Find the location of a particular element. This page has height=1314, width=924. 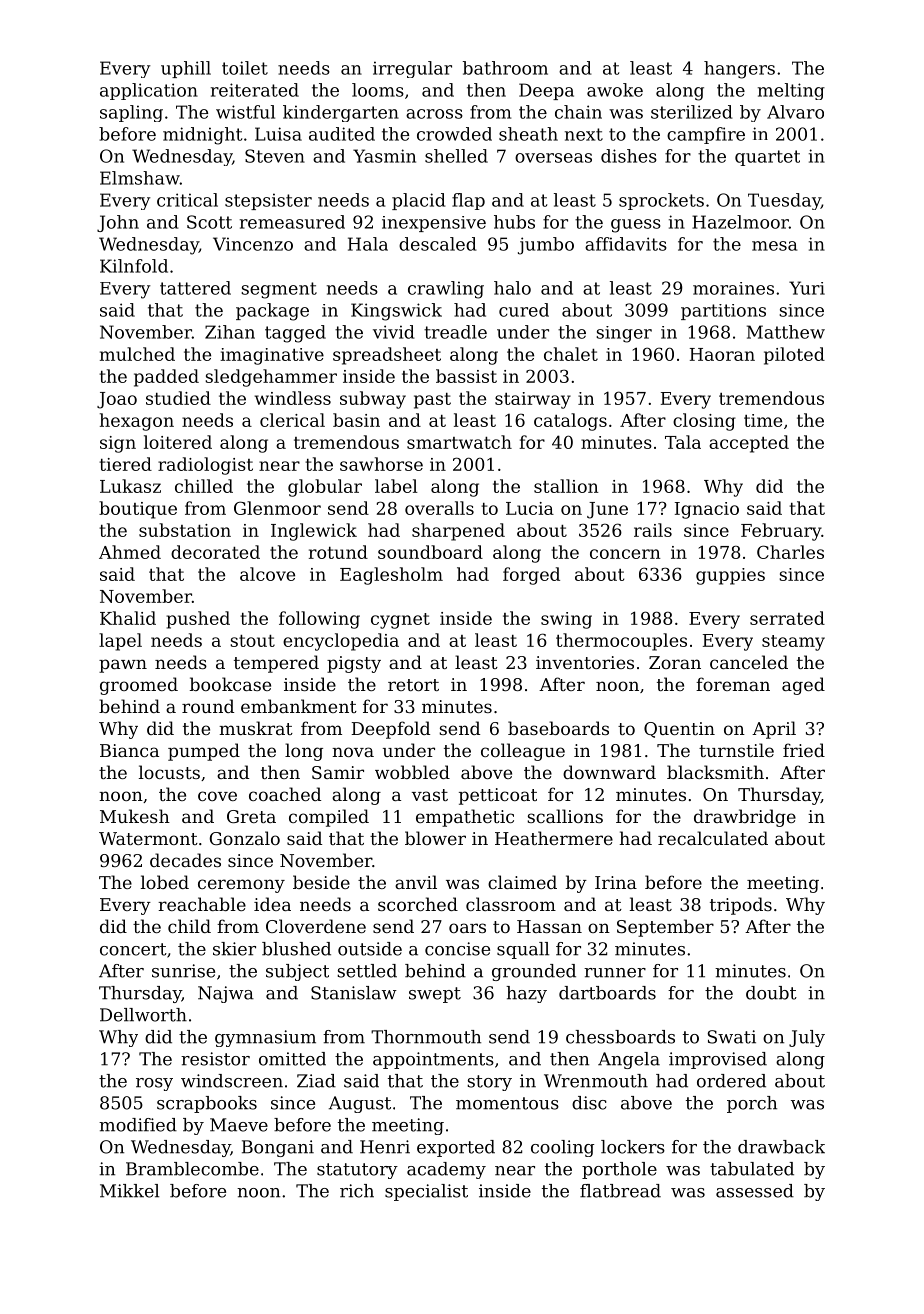

midnight is located at coordinates (202, 136).
